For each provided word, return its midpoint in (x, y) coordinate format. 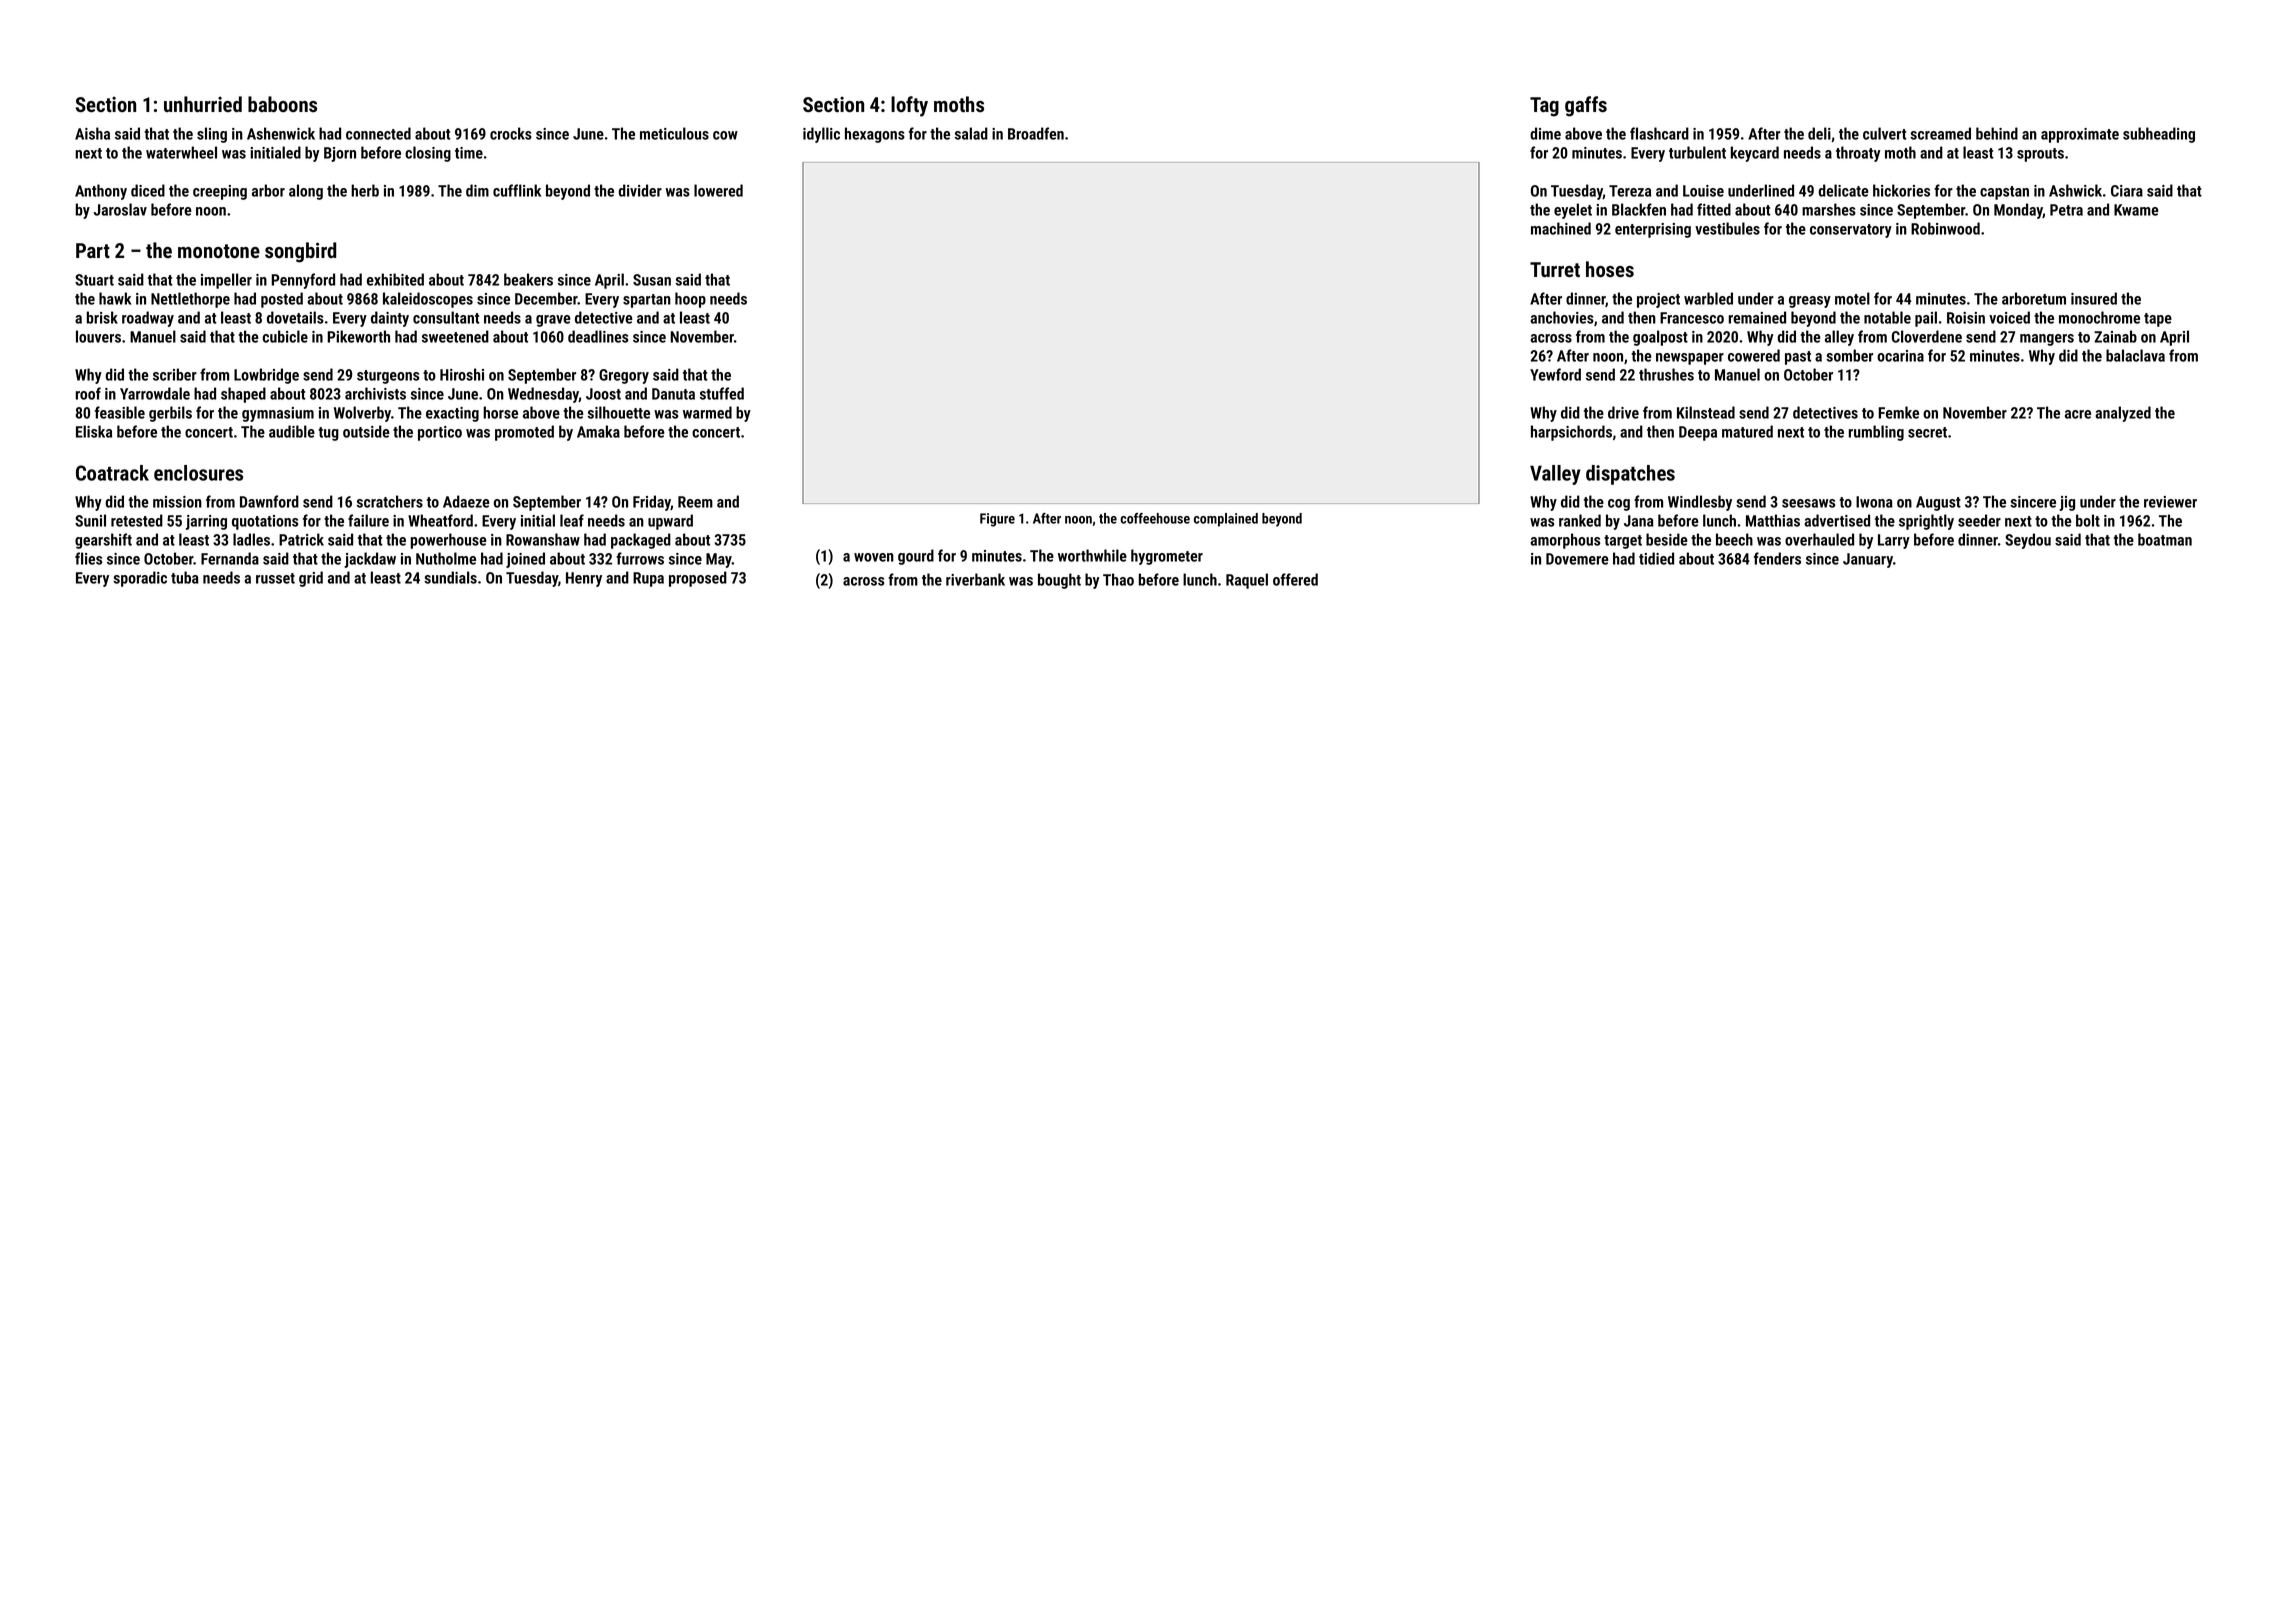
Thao (1118, 579)
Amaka (598, 431)
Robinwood (1945, 228)
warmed (707, 412)
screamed (1940, 133)
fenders (1777, 558)
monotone (219, 251)
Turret (1555, 269)
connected (378, 133)
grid (311, 579)
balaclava (2135, 355)
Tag (1544, 107)
